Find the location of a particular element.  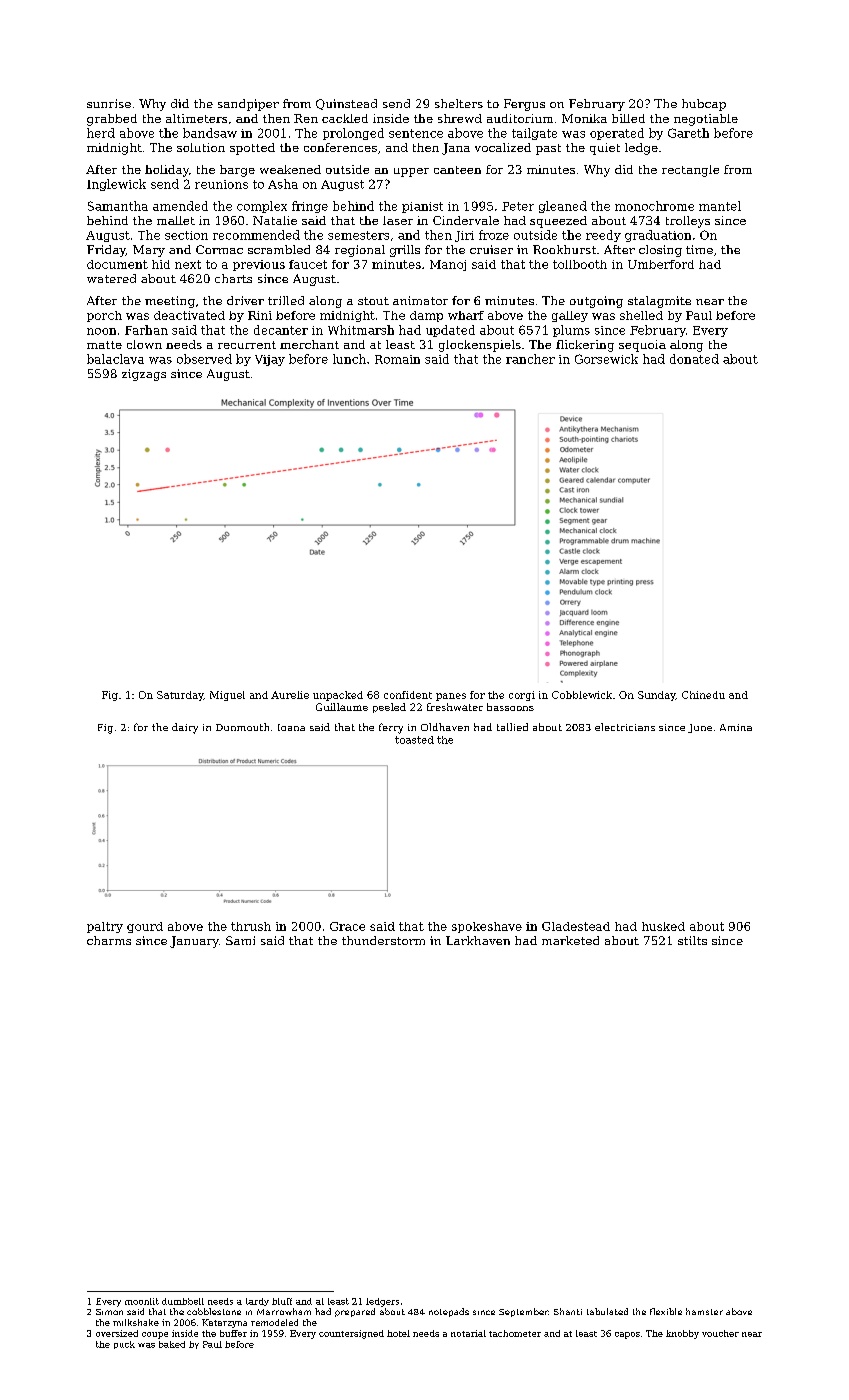

dumbbell is located at coordinates (183, 1301).
